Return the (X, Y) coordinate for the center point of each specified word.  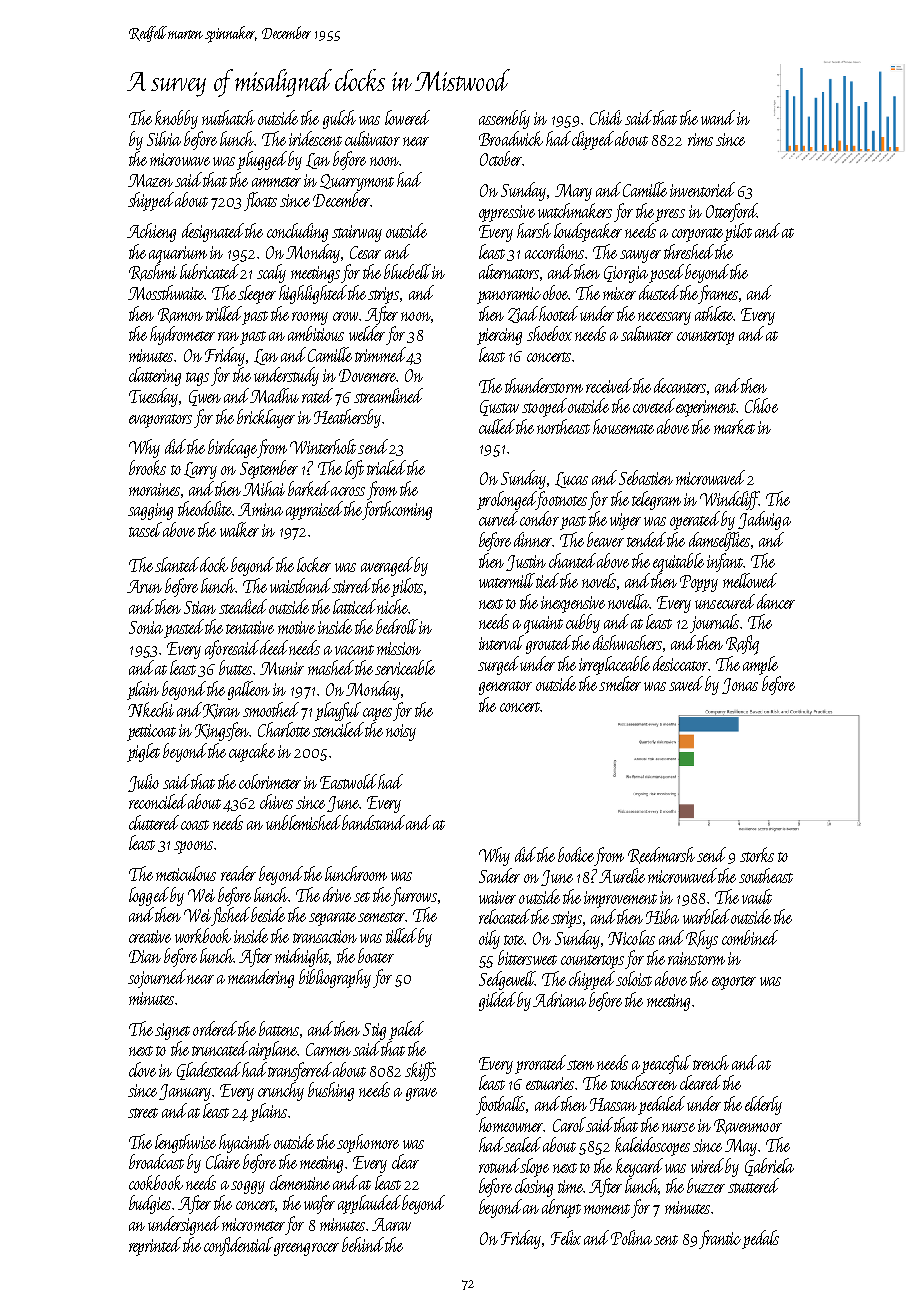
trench (711, 1062)
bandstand (373, 822)
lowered (407, 117)
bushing (331, 1091)
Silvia (164, 138)
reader (238, 873)
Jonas (740, 686)
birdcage (232, 448)
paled (406, 1030)
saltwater (647, 333)
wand (718, 117)
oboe (556, 292)
